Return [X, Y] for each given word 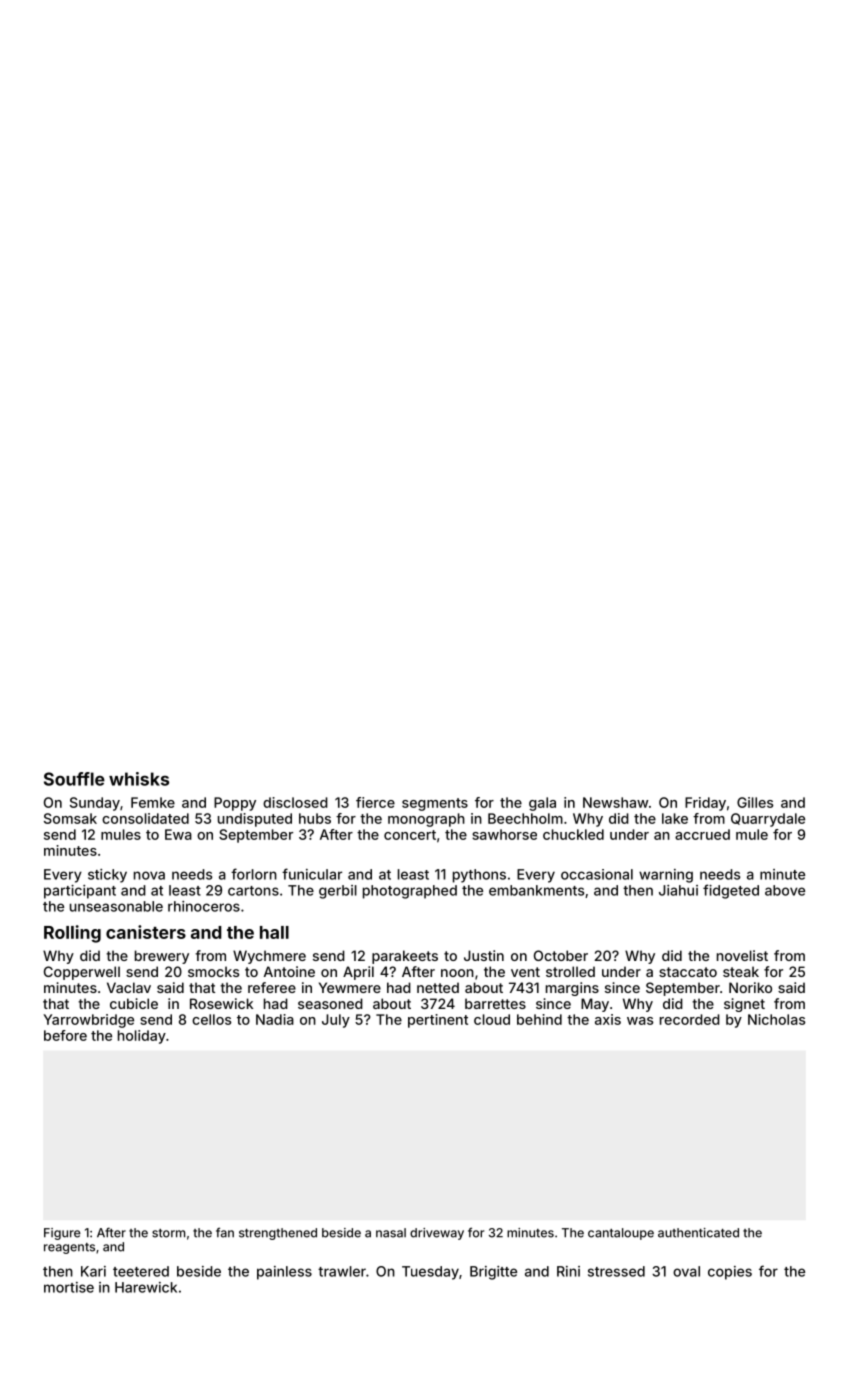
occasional [597, 874]
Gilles [755, 802]
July [336, 1021]
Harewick [146, 1287]
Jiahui [678, 890]
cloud [492, 1019]
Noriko [750, 987]
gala [542, 804]
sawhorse [504, 834]
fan [225, 1232]
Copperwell [82, 973]
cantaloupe [621, 1234]
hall [274, 932]
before [65, 1035]
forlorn [254, 874]
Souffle [74, 779]
